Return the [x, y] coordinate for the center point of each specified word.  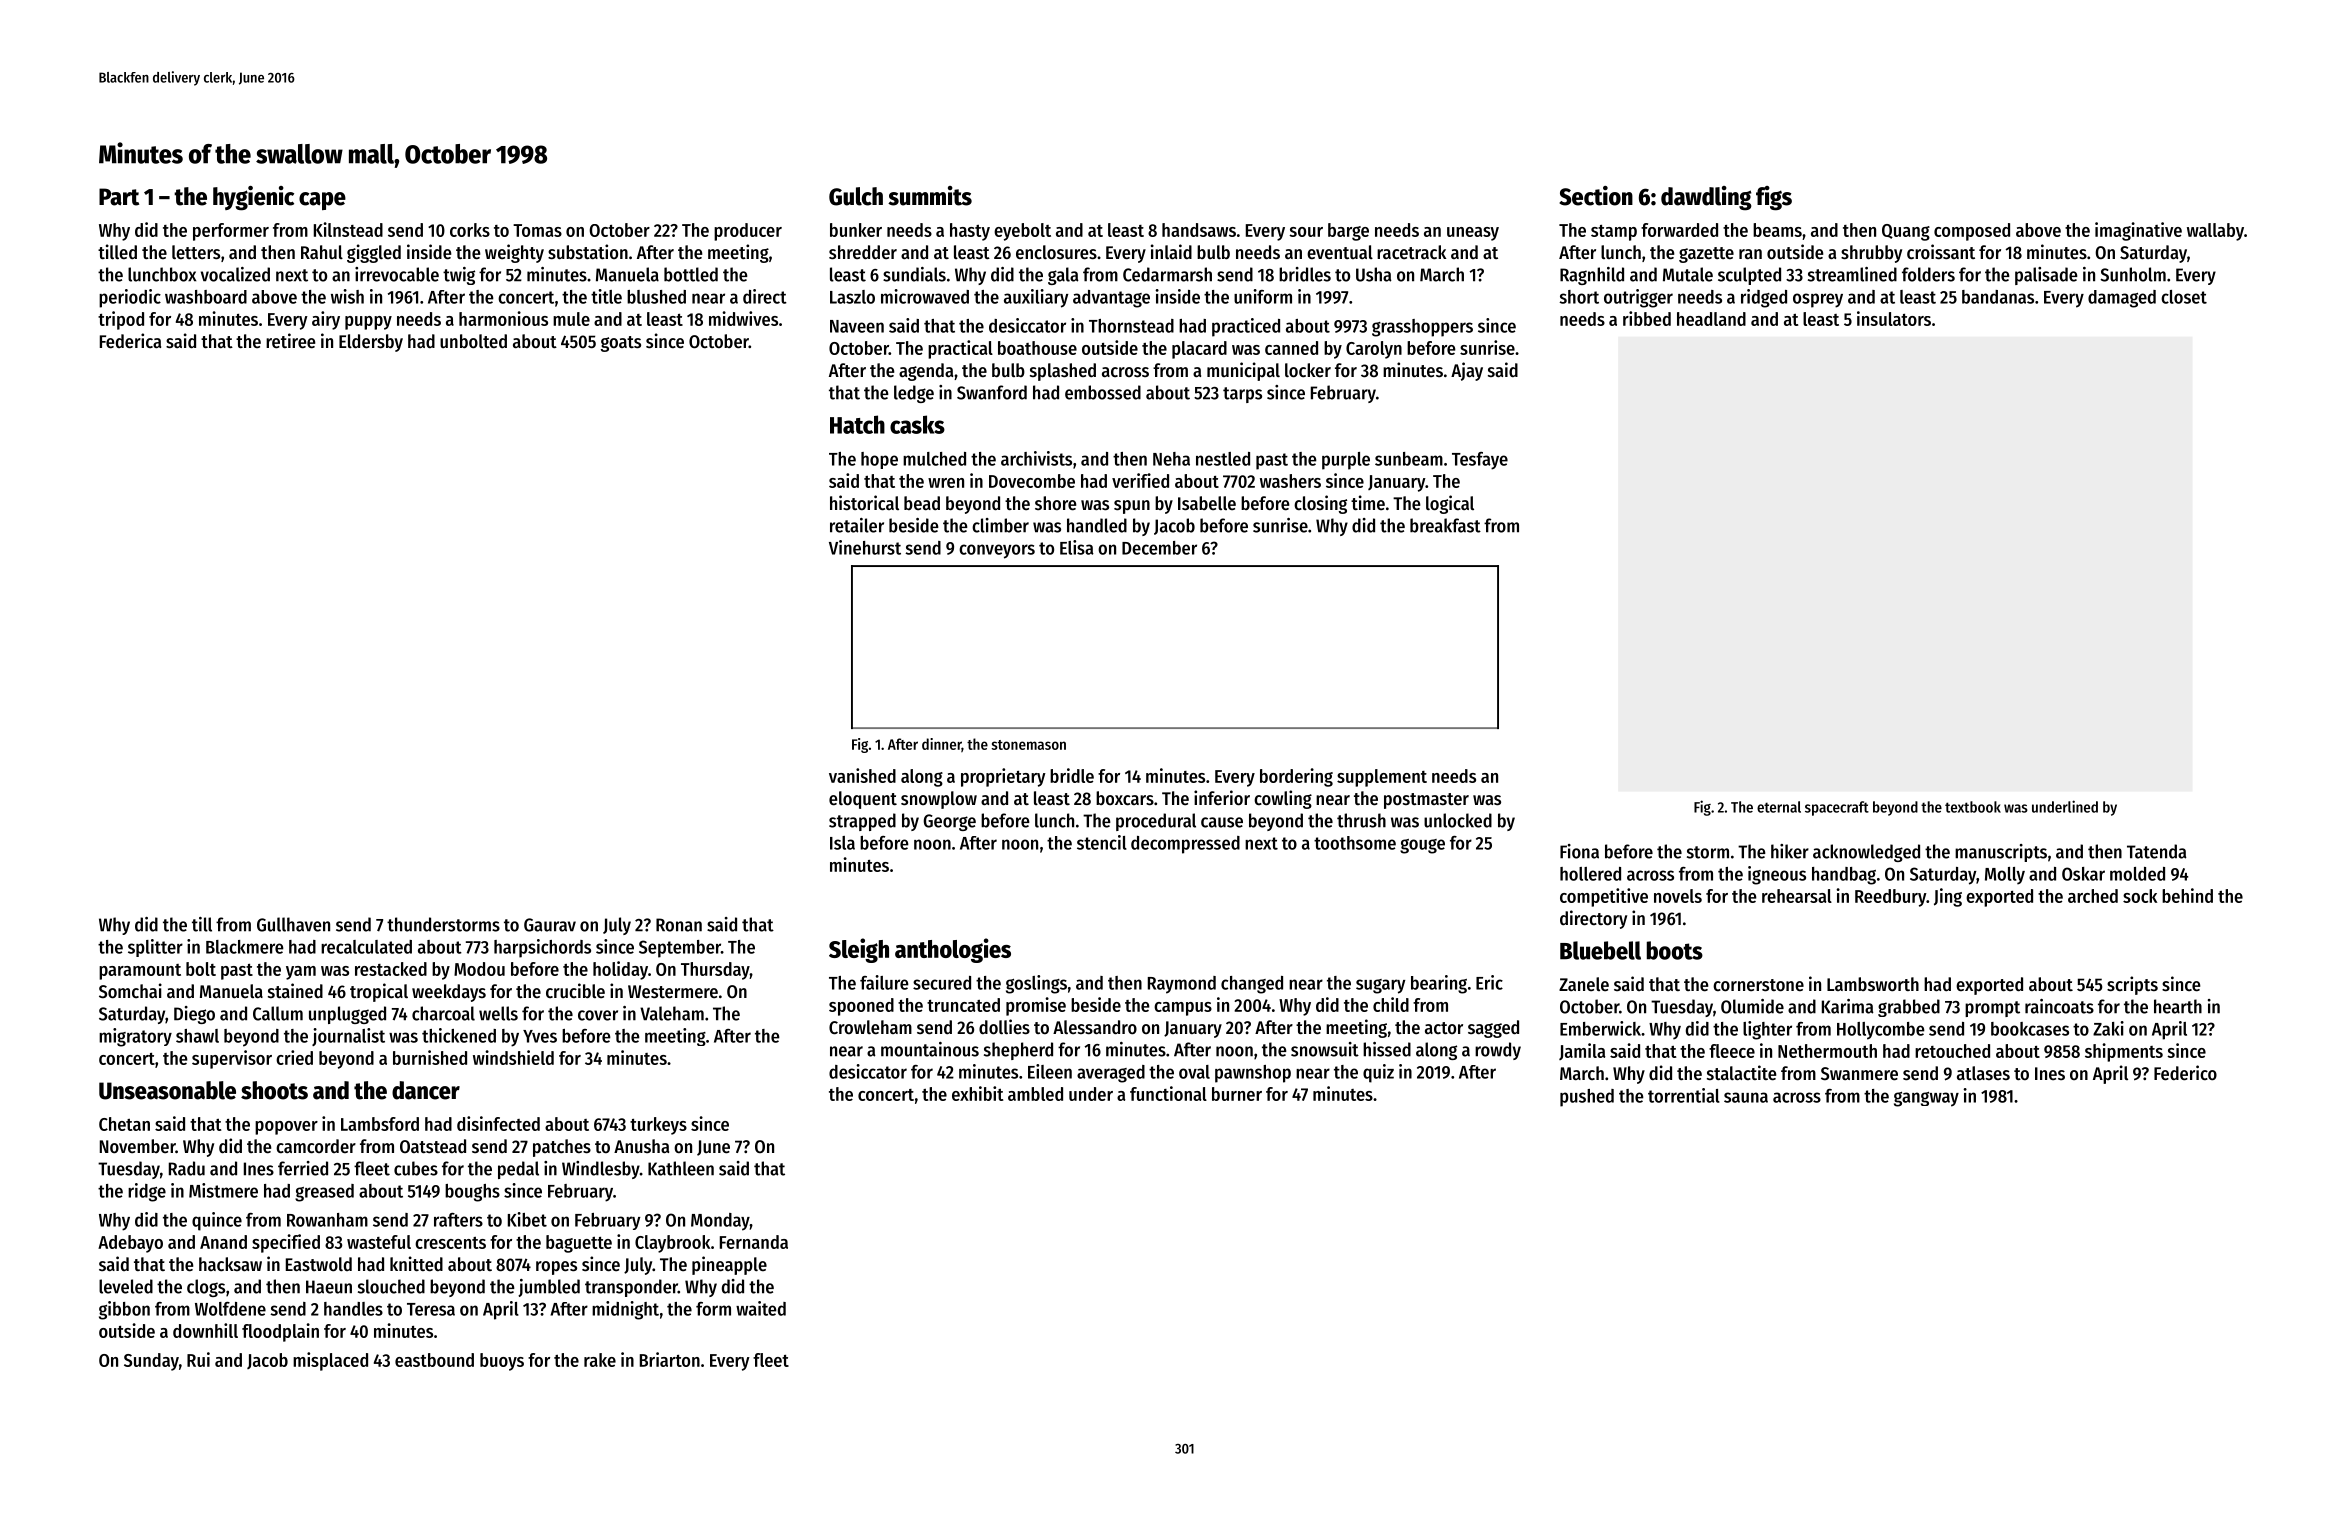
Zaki [2108, 1028]
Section [1596, 196]
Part [119, 197]
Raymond [1182, 985]
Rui [198, 1359]
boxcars [1125, 798]
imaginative [2138, 231]
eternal [1779, 807]
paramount [140, 972]
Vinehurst [865, 547]
